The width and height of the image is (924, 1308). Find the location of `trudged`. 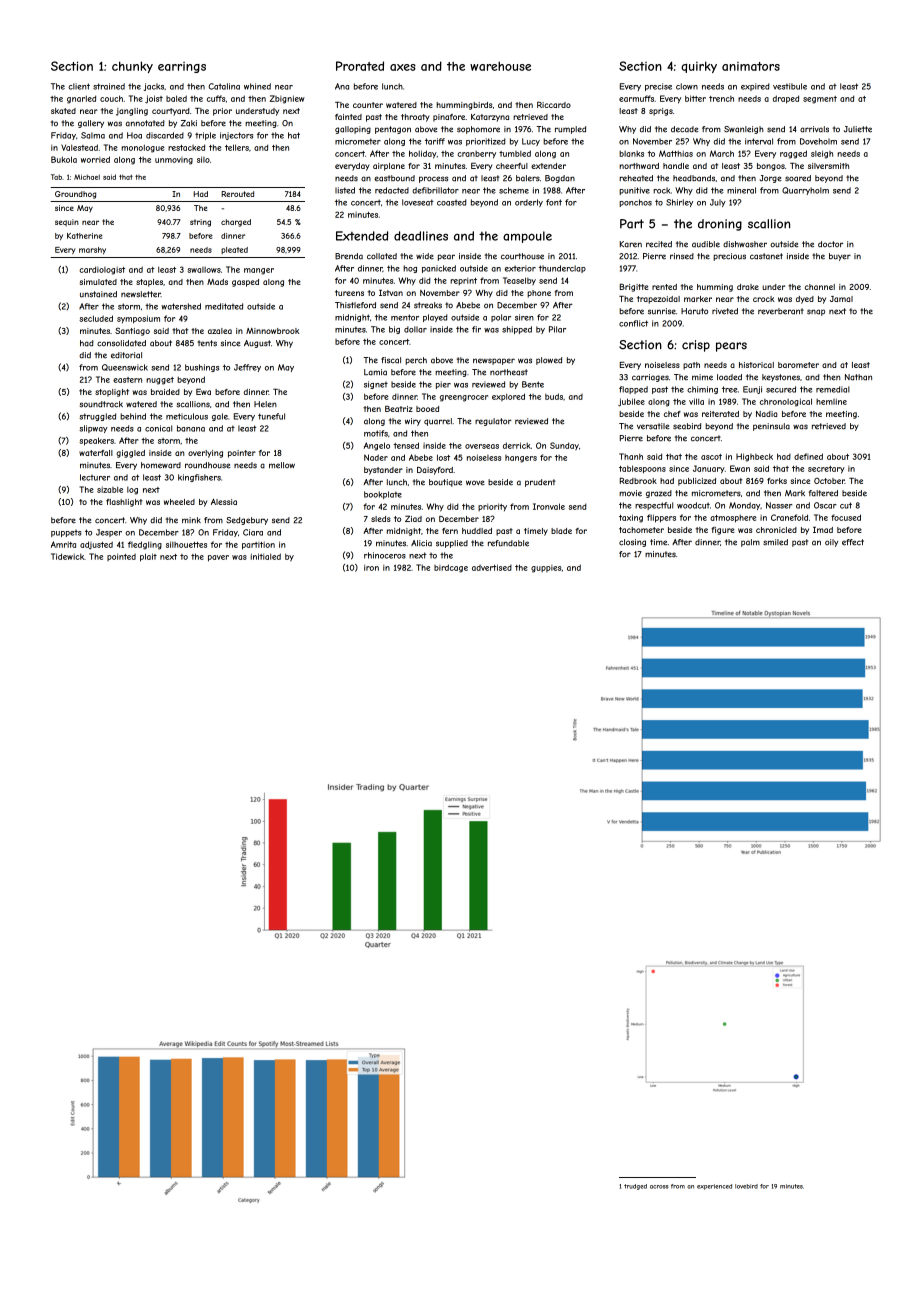

trudged is located at coordinates (635, 1187).
